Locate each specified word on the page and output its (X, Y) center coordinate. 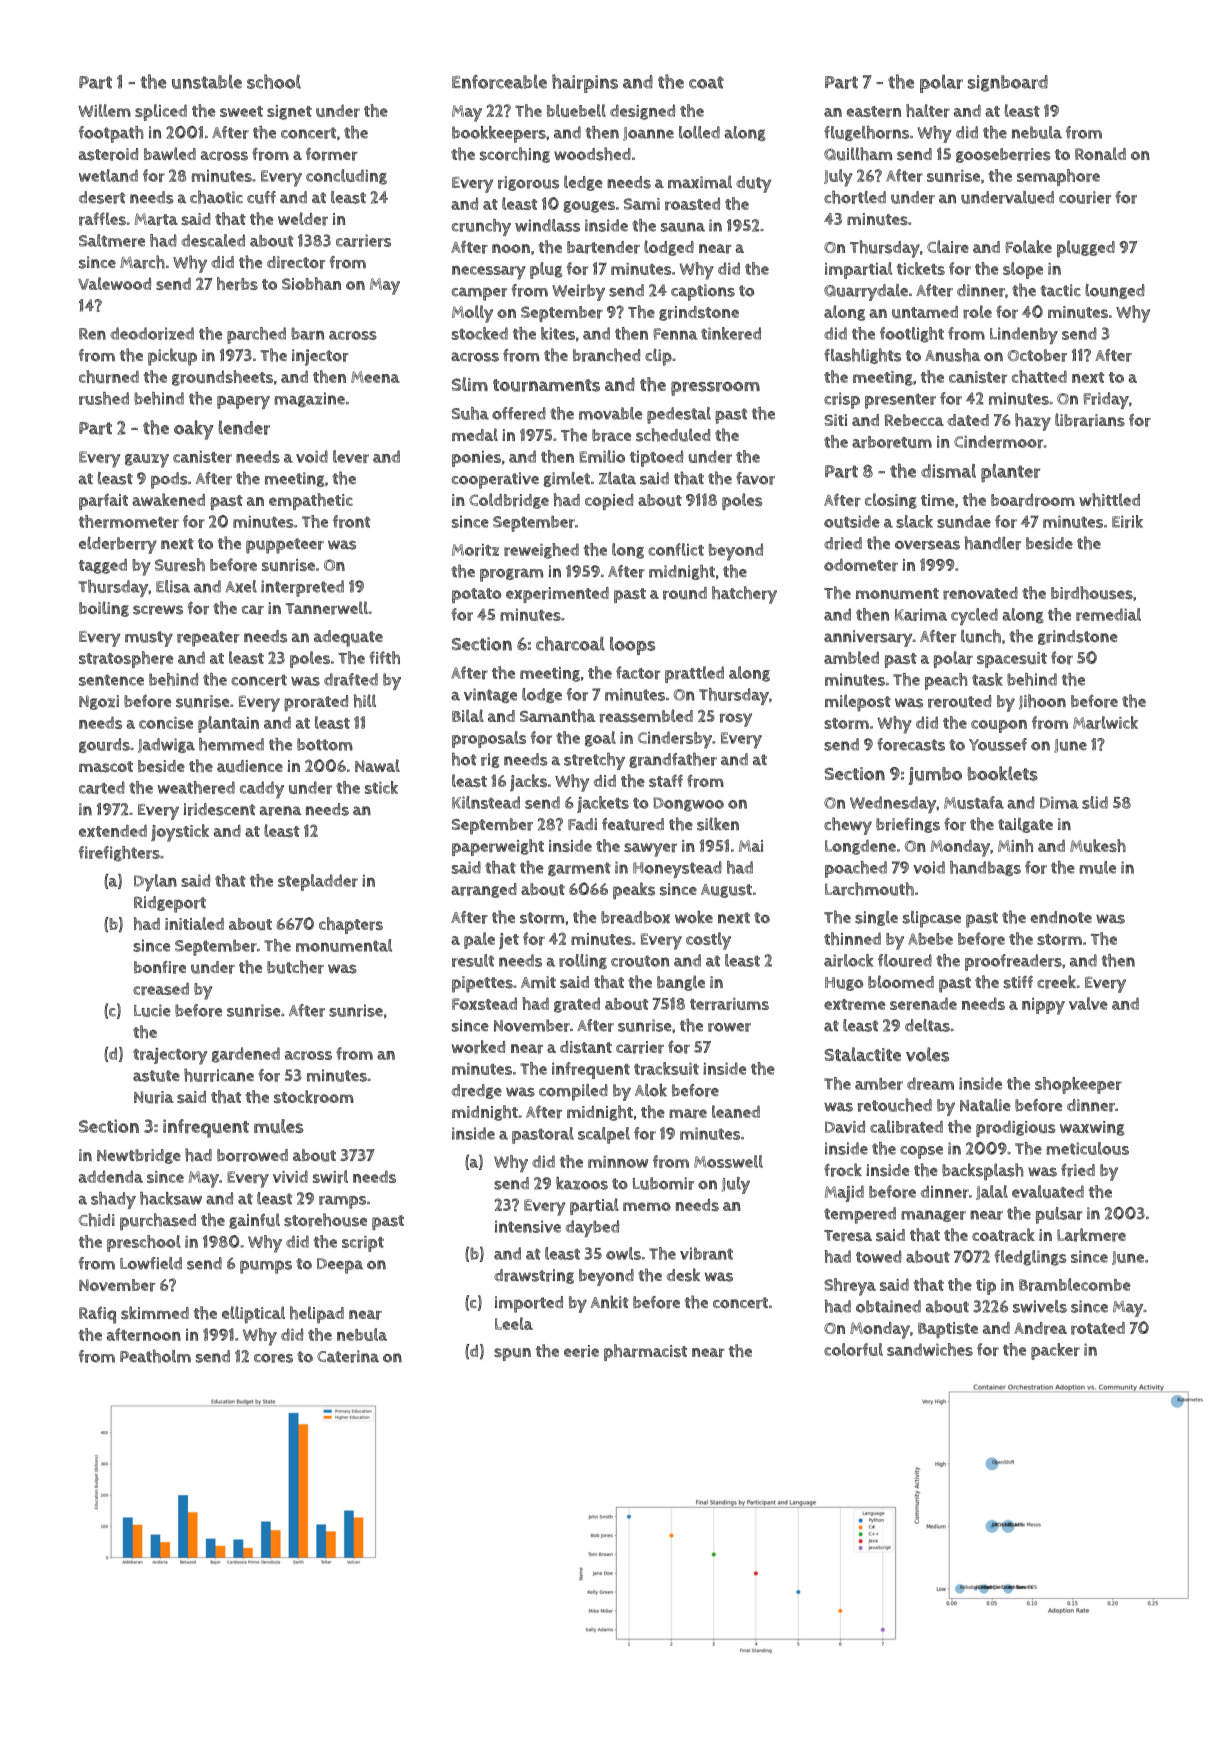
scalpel (604, 1135)
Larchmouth (869, 889)
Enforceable (499, 82)
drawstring (534, 1276)
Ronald (1100, 153)
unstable (207, 82)
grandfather (673, 760)
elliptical (253, 1315)
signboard (1008, 83)
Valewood (114, 283)
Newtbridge (139, 1156)
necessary (489, 273)
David (845, 1127)
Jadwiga (166, 745)
